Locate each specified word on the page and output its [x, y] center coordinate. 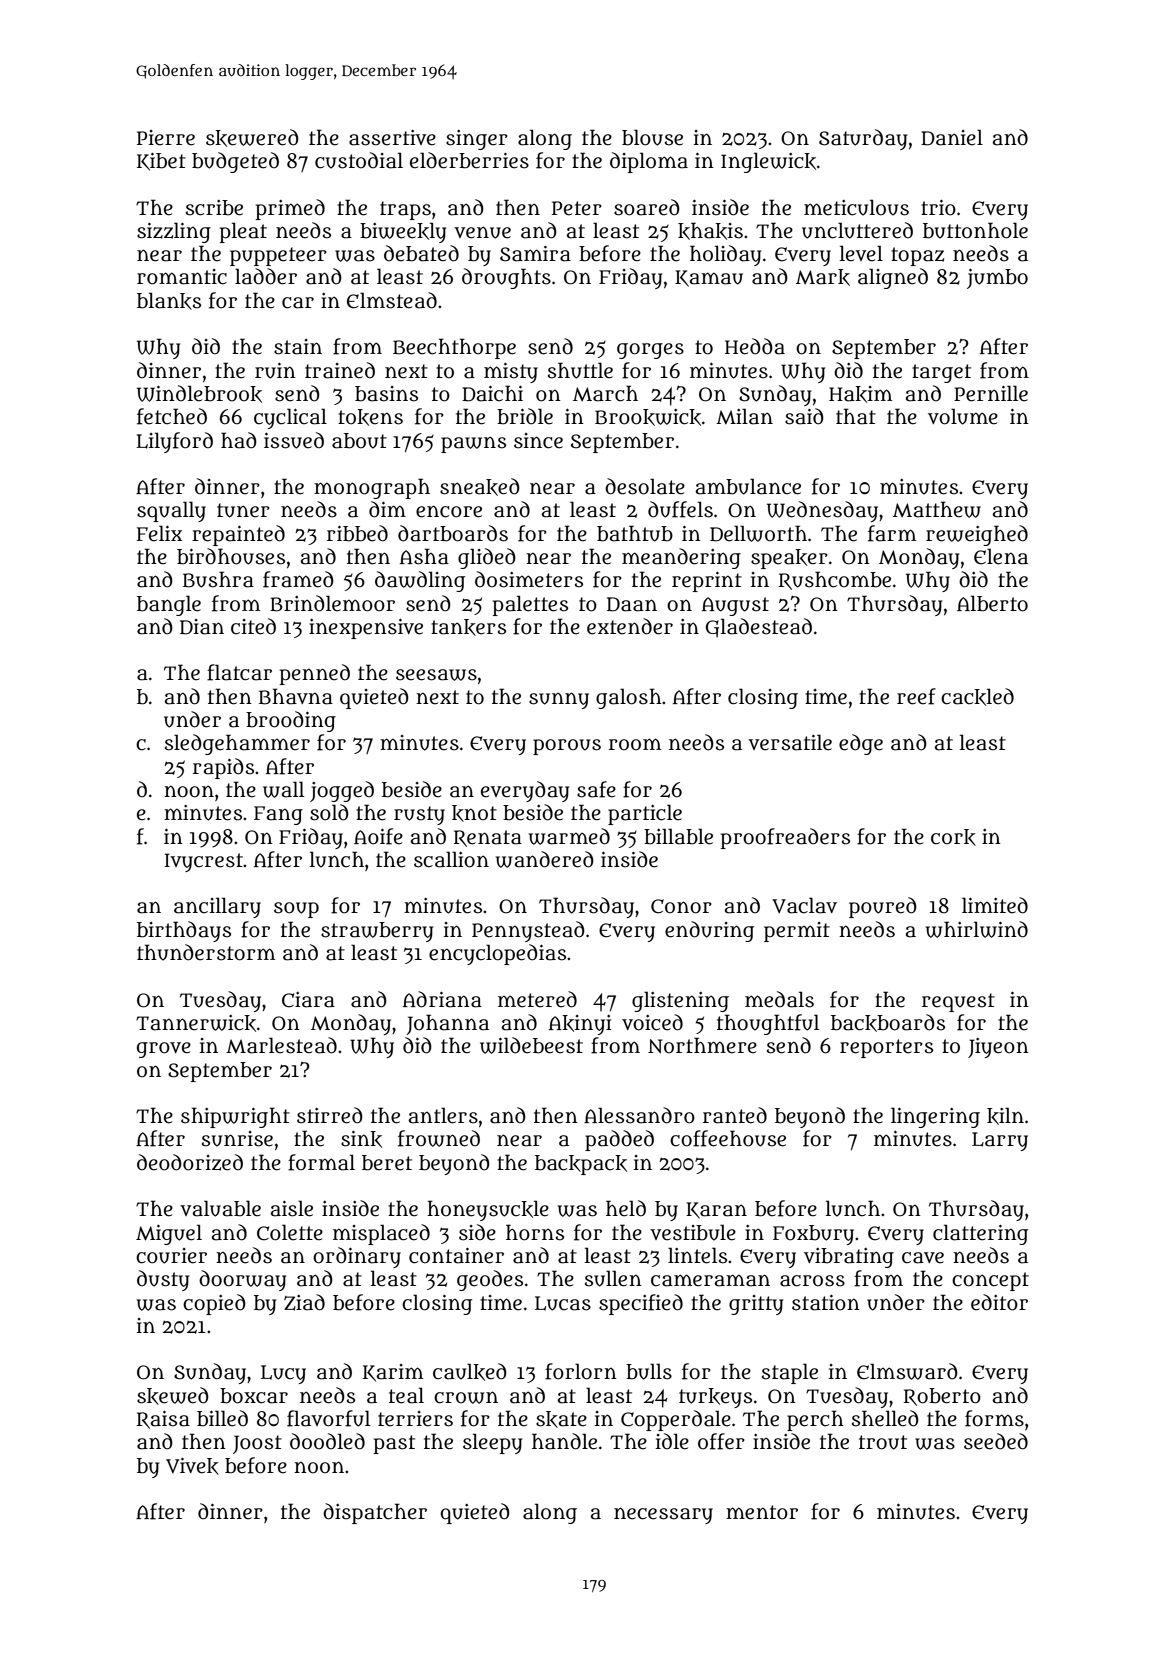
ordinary [357, 1257]
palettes [530, 605]
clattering [980, 1234]
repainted [238, 535]
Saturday [863, 139]
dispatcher [375, 1513]
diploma [649, 162]
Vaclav [804, 905]
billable [678, 836]
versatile [790, 742]
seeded [996, 1441]
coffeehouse [728, 1138]
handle [564, 1441]
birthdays [184, 931]
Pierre [166, 138]
